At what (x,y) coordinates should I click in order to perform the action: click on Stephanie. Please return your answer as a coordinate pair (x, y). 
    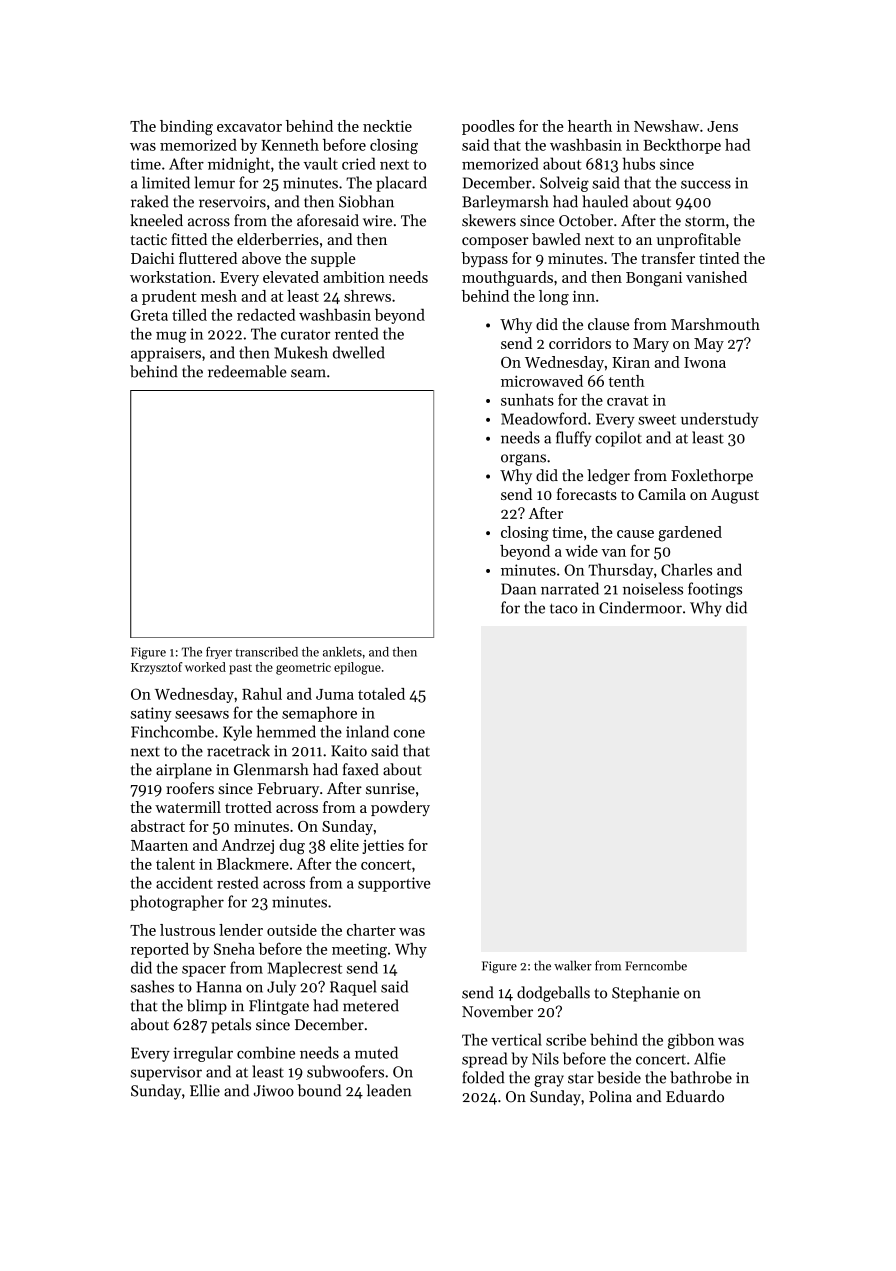
    Looking at the image, I should click on (645, 994).
